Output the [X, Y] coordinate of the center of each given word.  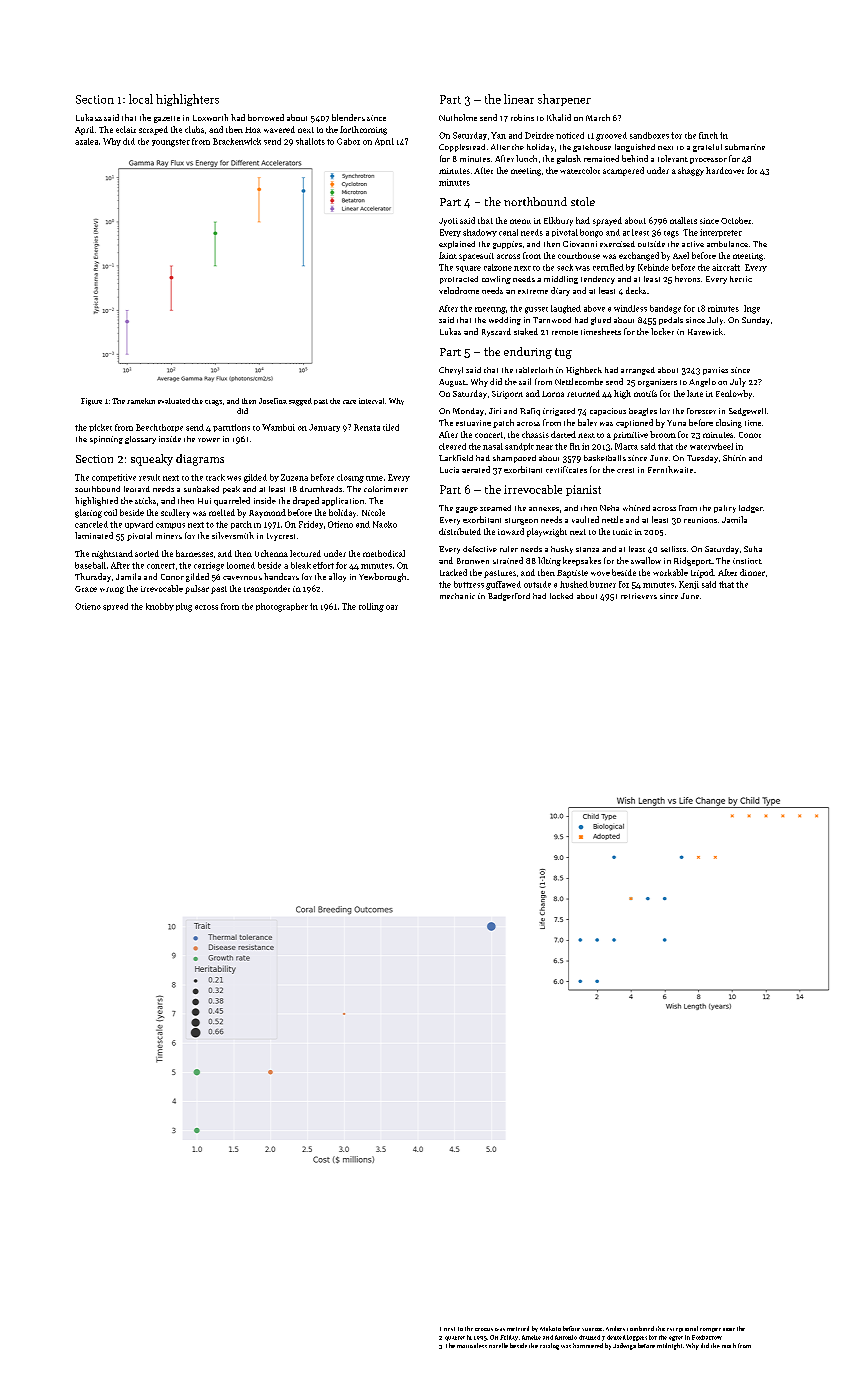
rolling [371, 607]
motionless [472, 1345]
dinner [752, 572]
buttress [469, 584]
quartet [455, 1338]
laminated [94, 535]
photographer [282, 607]
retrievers [639, 596]
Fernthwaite [670, 469]
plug [184, 607]
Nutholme [458, 117]
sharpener [564, 100]
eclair [126, 129]
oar [392, 607]
